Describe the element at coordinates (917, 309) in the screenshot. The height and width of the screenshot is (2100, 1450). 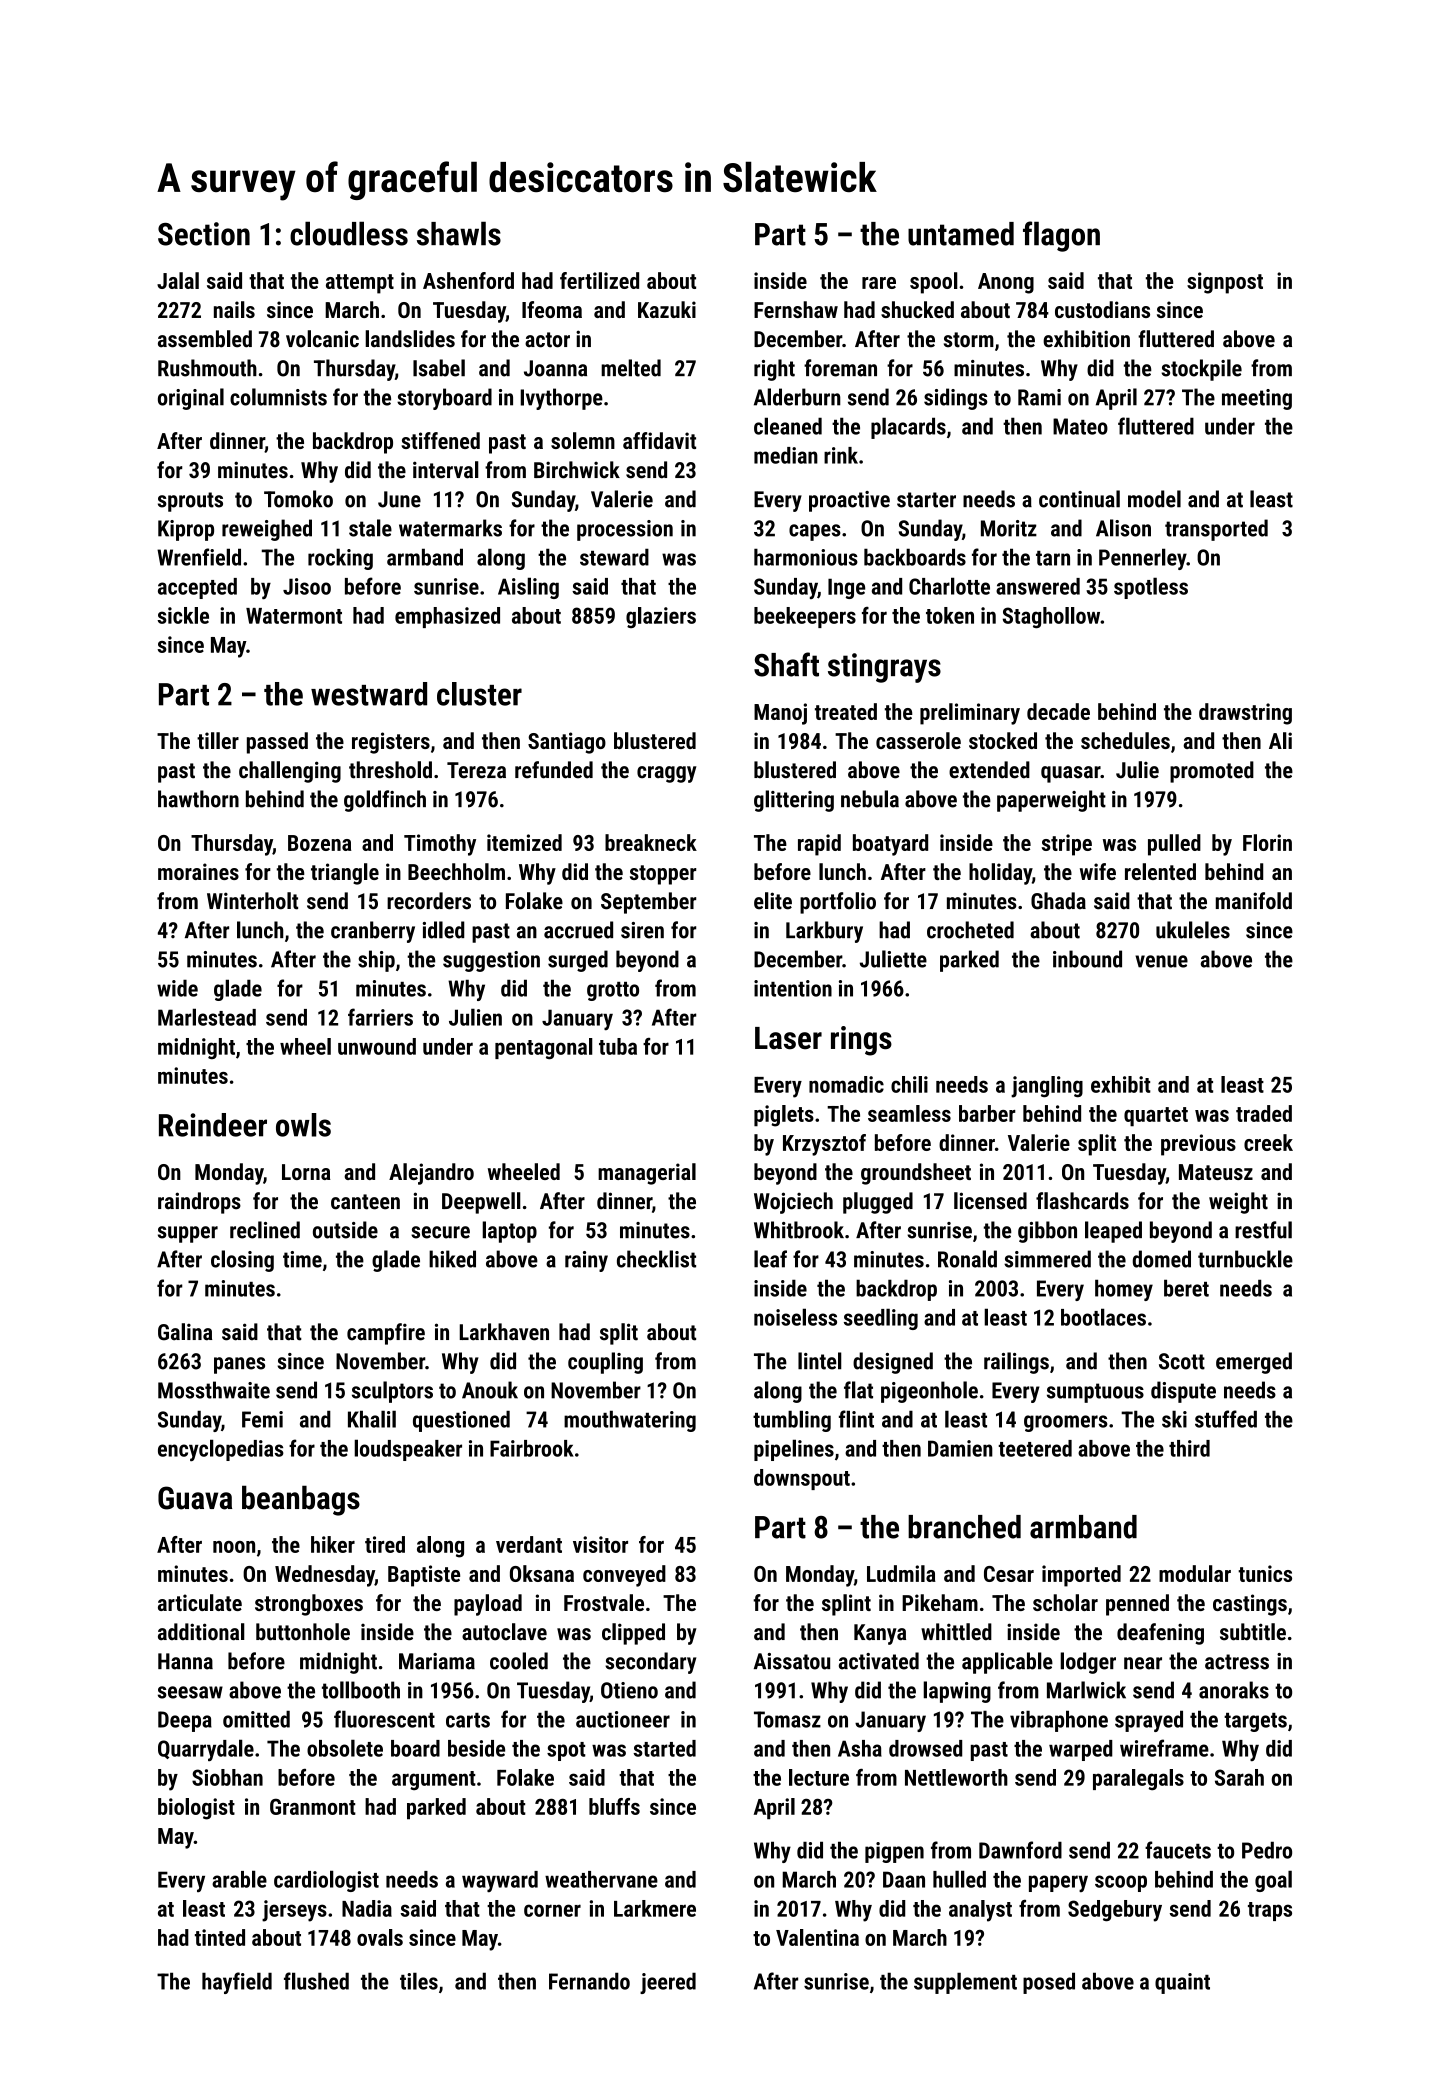
I see `shucked` at that location.
